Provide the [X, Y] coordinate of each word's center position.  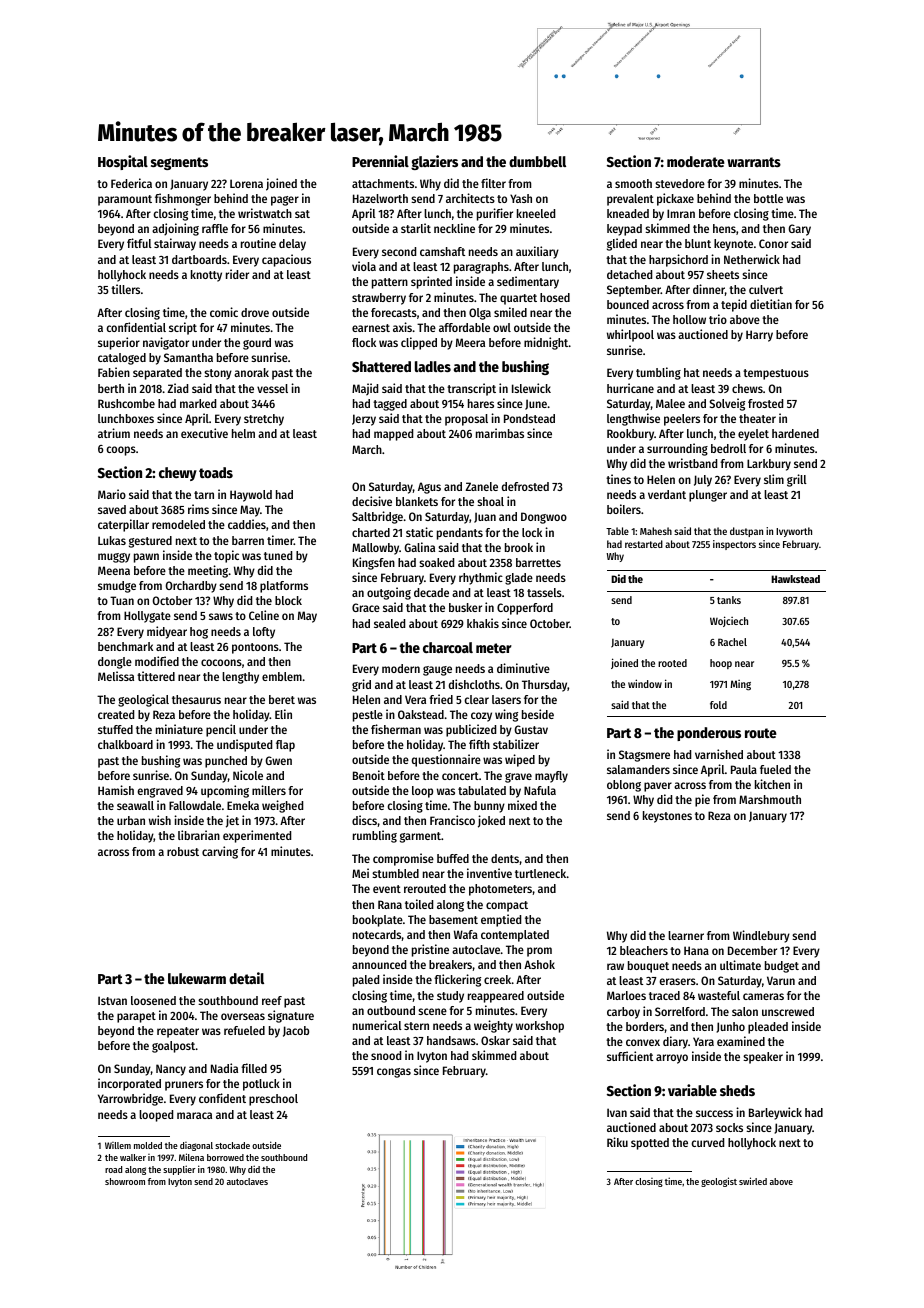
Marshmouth [770, 799]
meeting [208, 571]
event [387, 889]
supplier [179, 1170]
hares [481, 403]
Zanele [481, 486]
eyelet [753, 435]
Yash [521, 198]
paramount [125, 200]
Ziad [177, 388]
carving [220, 852]
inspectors [734, 545]
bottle [768, 198]
